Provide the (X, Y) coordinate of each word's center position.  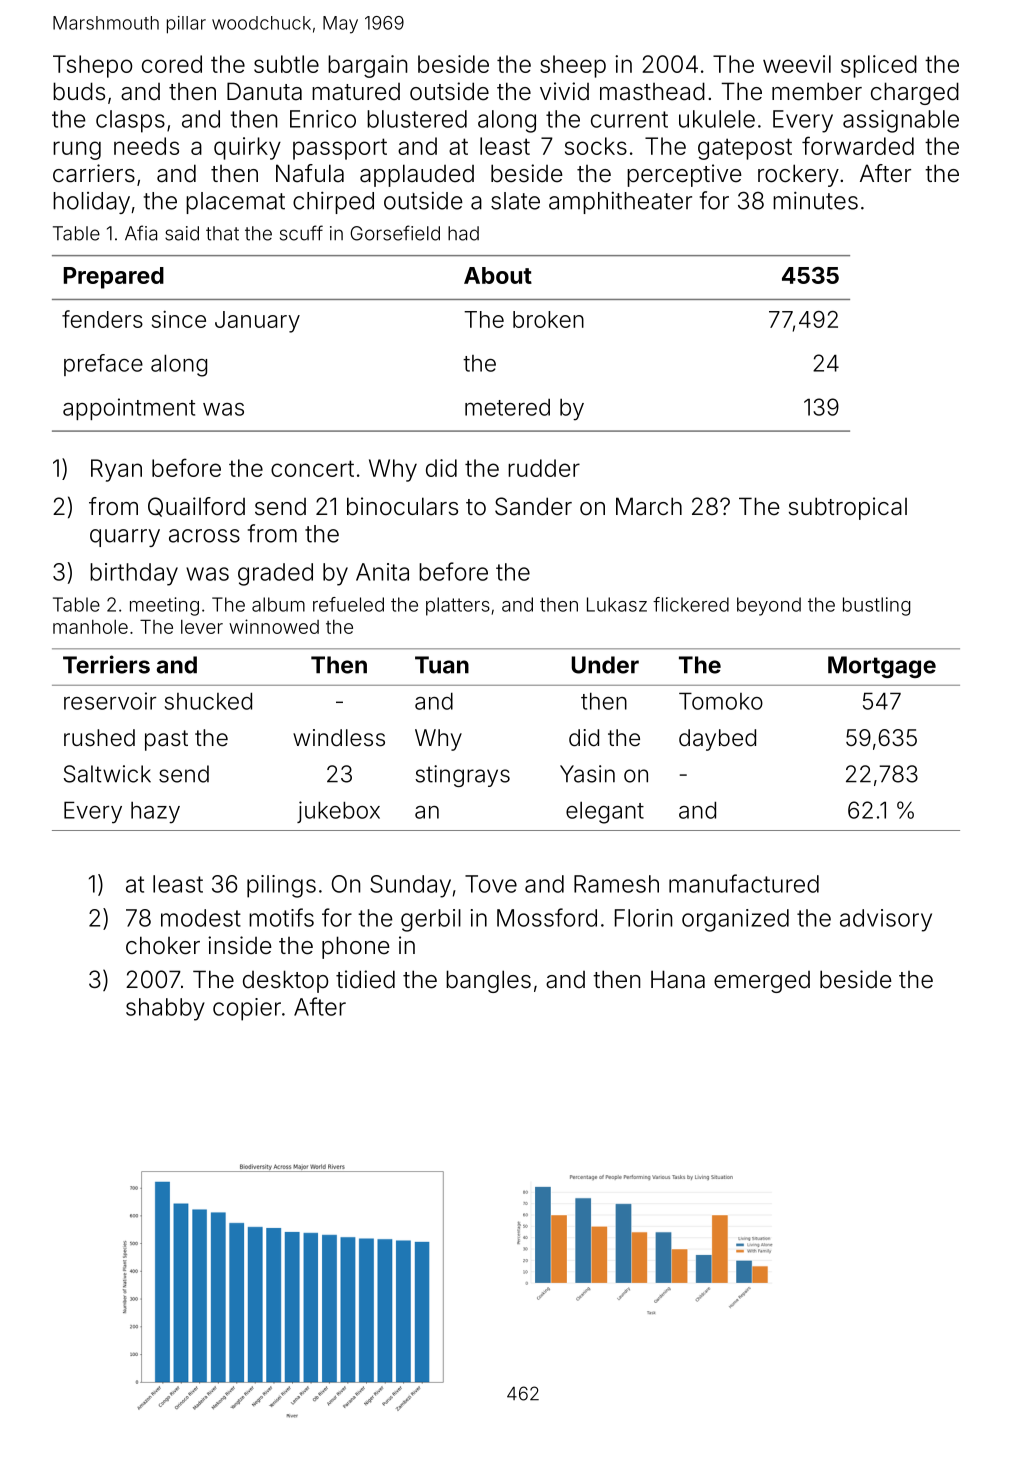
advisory (886, 920)
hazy (155, 813)
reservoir (110, 701)
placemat (235, 203)
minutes (815, 200)
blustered (417, 119)
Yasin (587, 774)
